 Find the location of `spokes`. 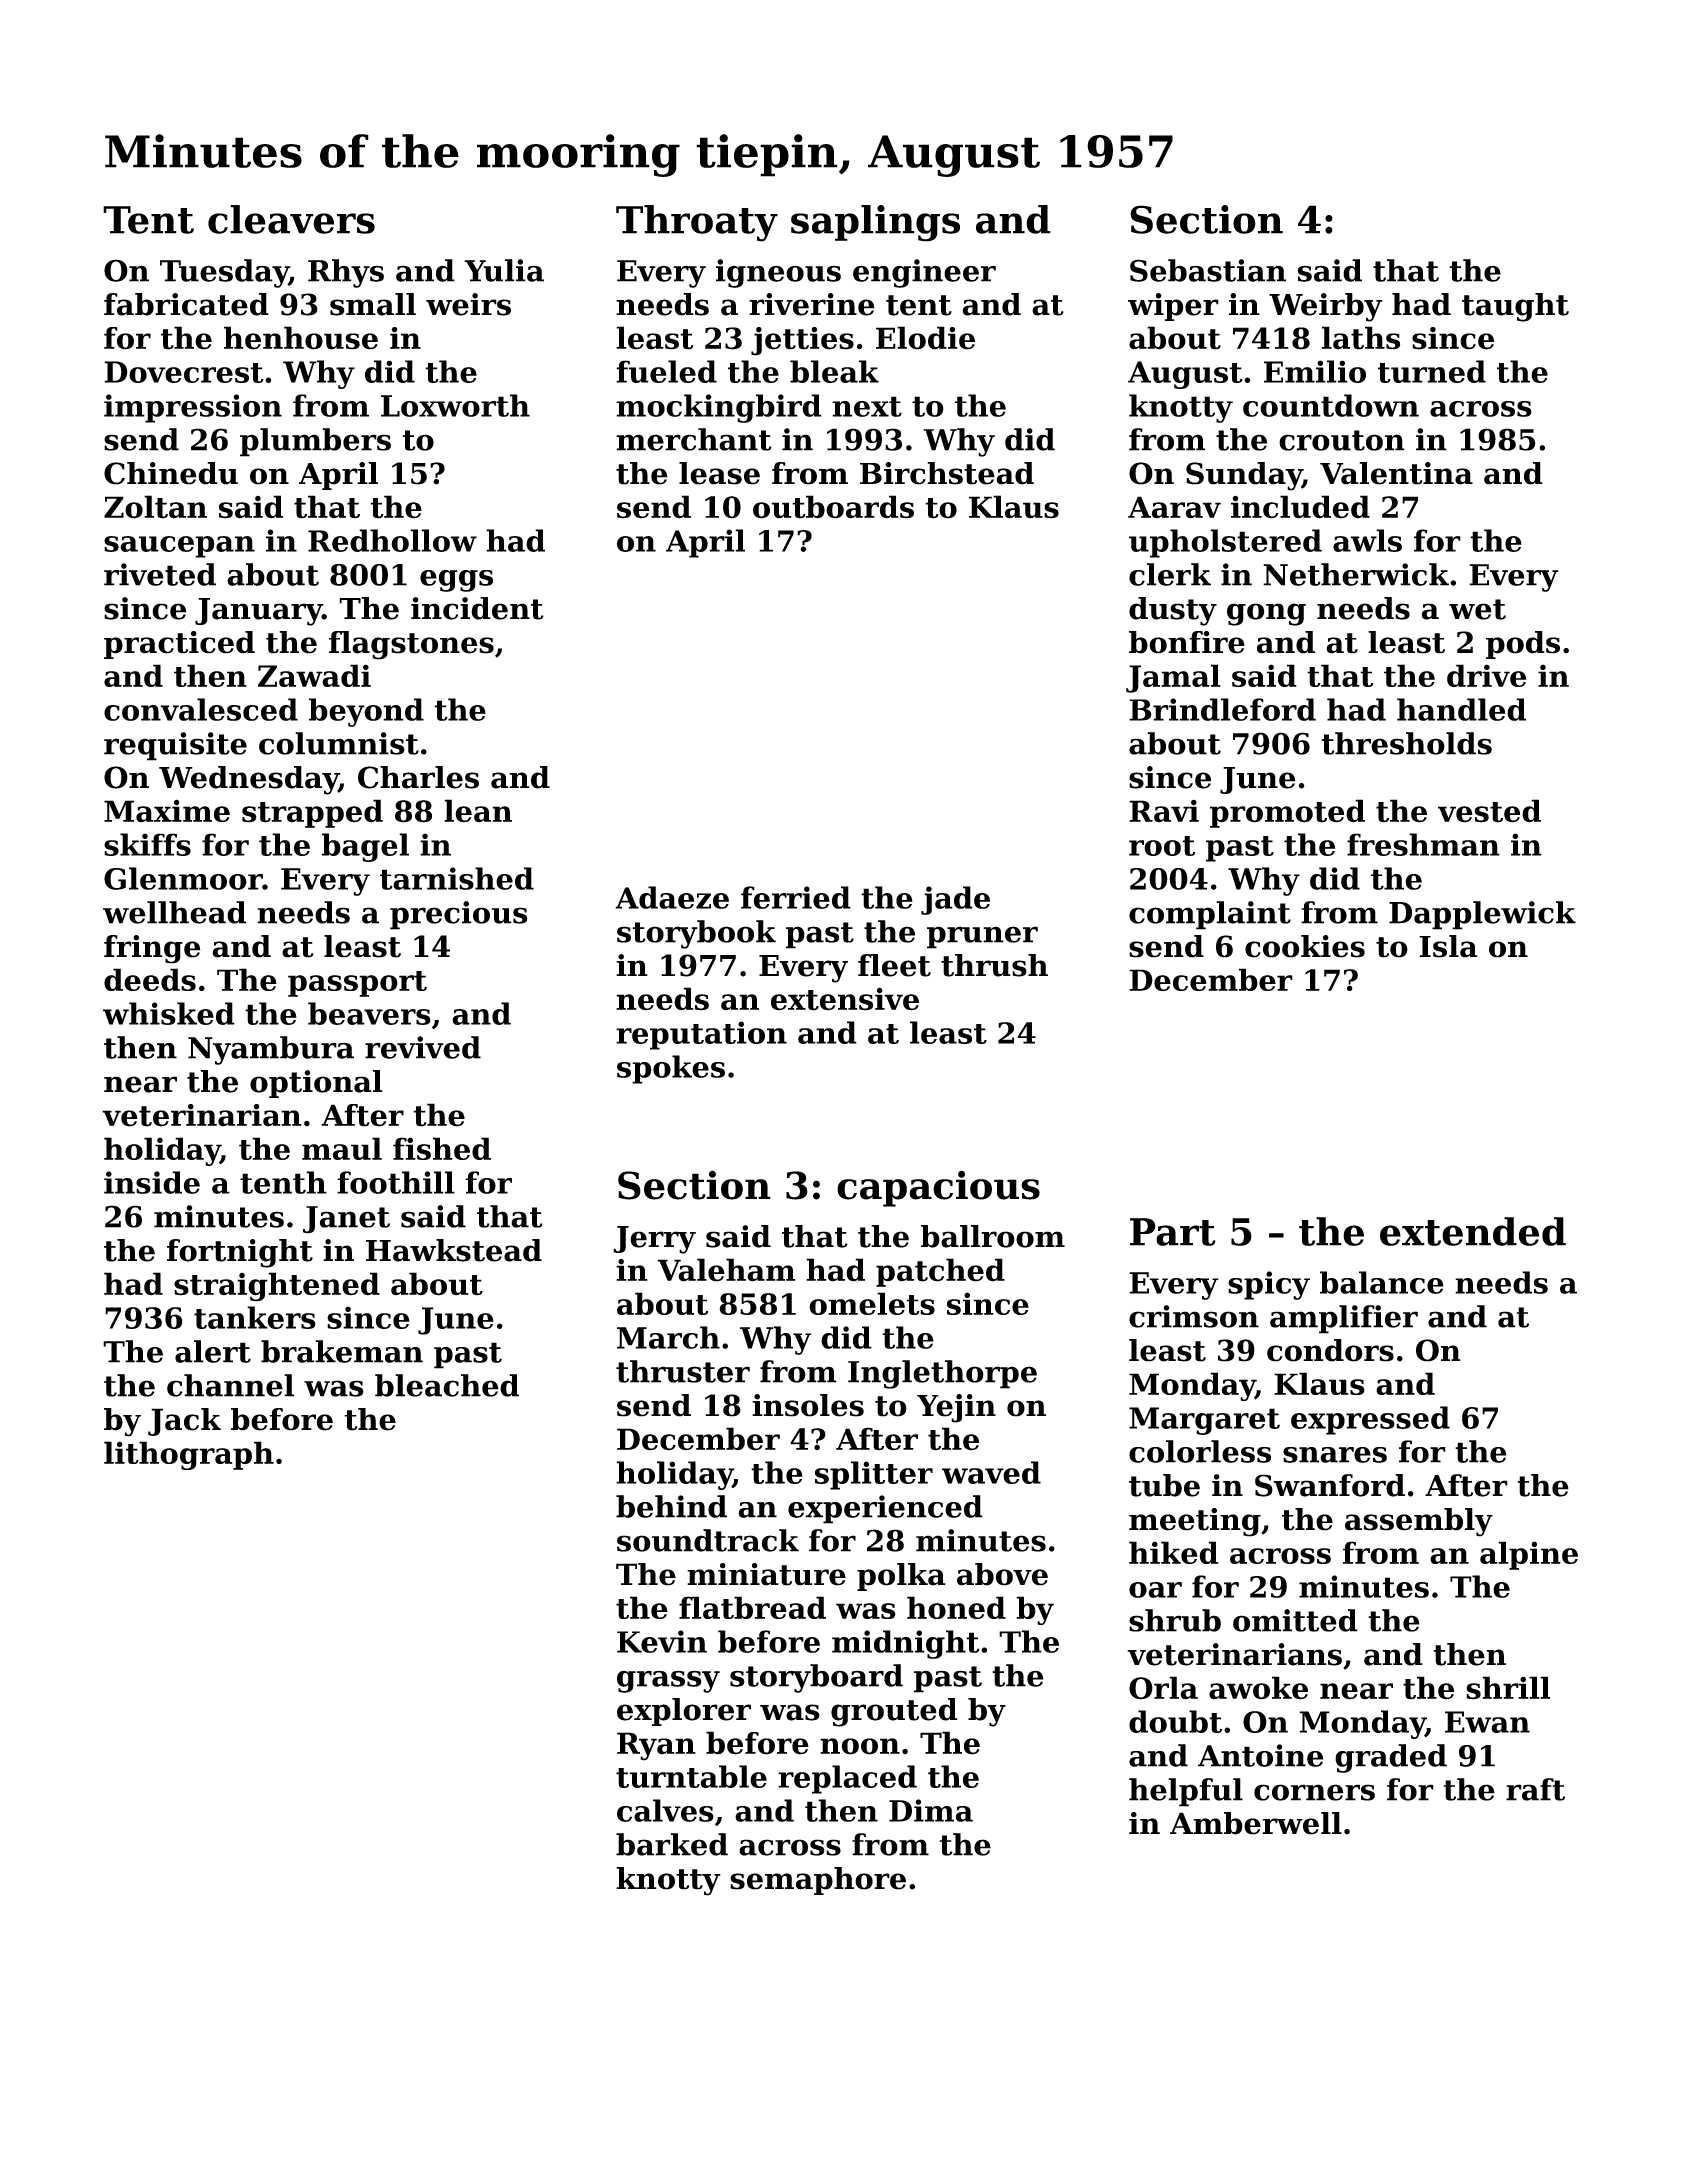

spokes is located at coordinates (671, 1069).
